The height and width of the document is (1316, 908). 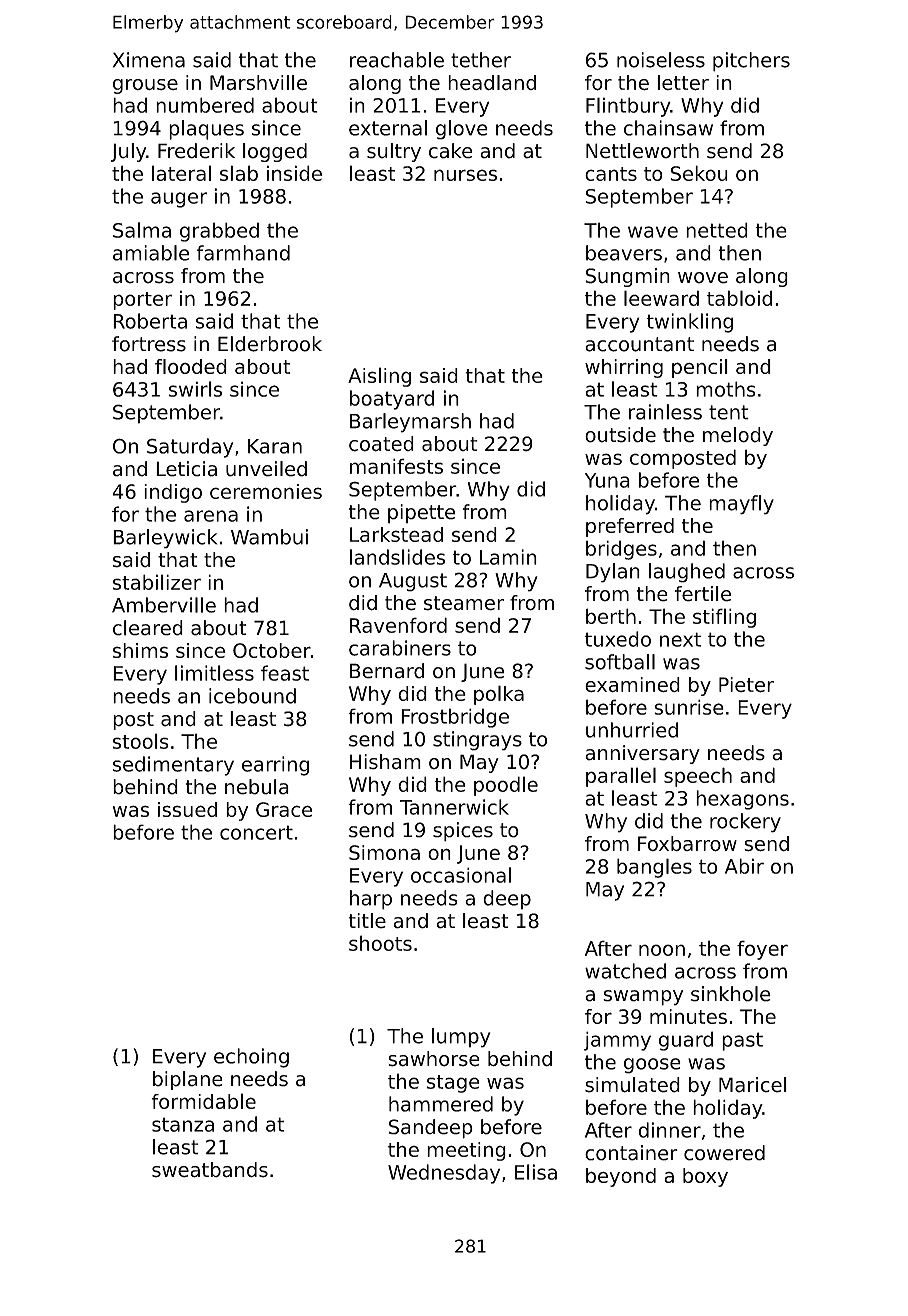 What do you see at coordinates (481, 60) in the document?
I see `tether` at bounding box center [481, 60].
